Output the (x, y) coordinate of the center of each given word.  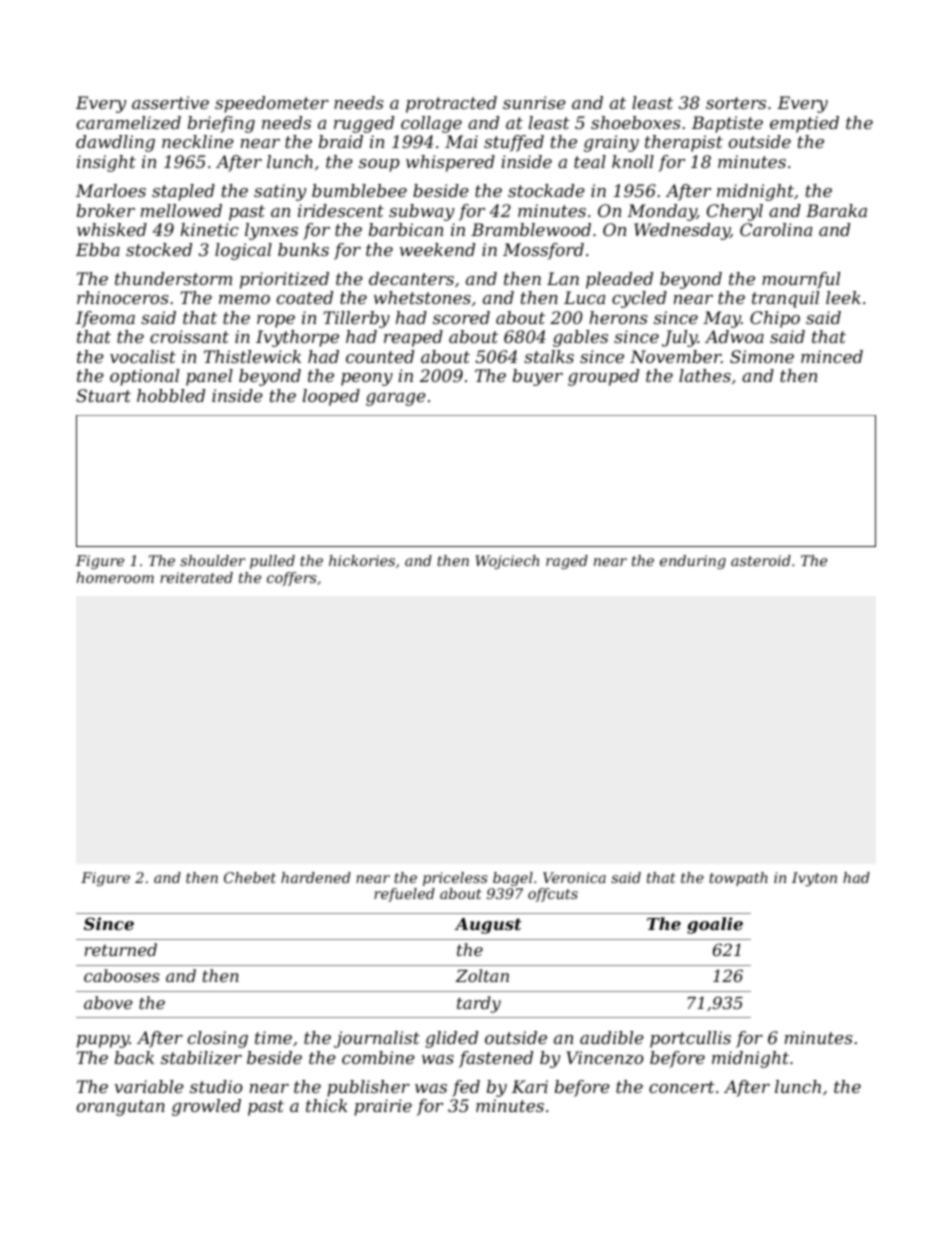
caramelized (129, 123)
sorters (736, 103)
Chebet (250, 877)
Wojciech (507, 562)
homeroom (115, 577)
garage (396, 399)
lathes (705, 375)
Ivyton (814, 879)
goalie (715, 925)
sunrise (534, 102)
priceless (455, 879)
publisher (368, 1088)
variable (149, 1086)
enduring (693, 562)
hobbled (171, 395)
